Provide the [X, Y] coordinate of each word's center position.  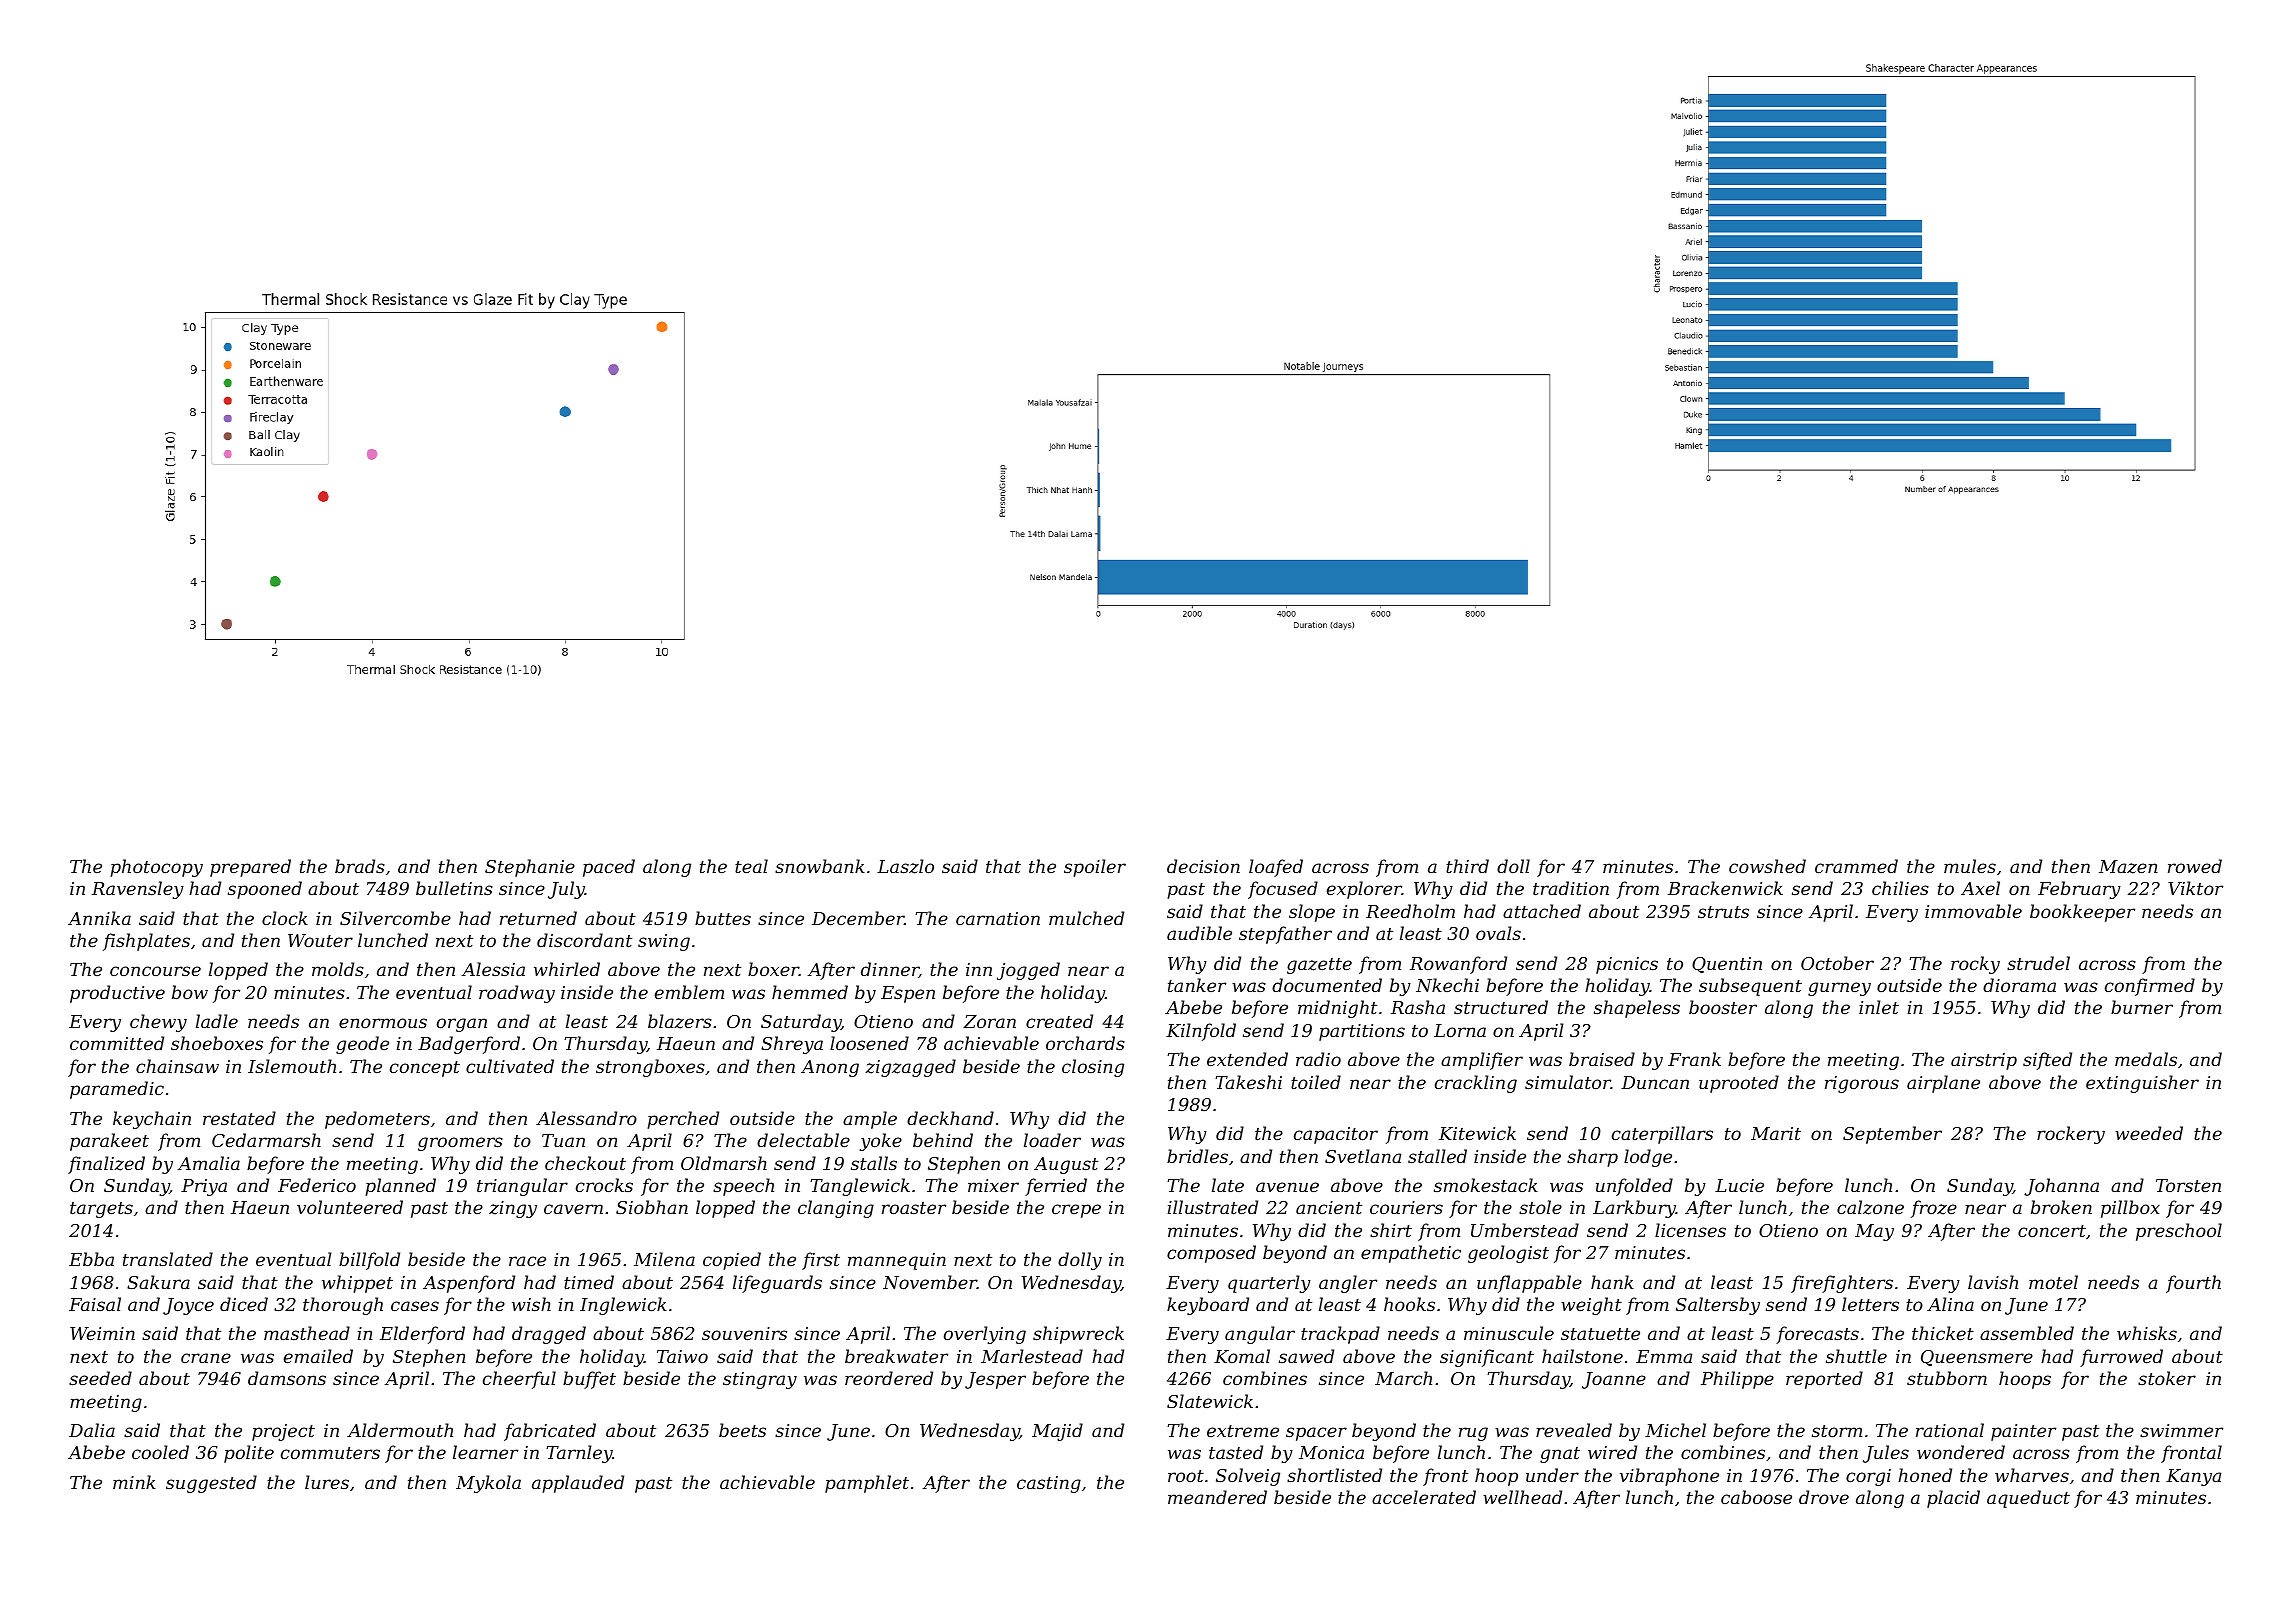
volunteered [350, 1207]
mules [1970, 866]
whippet [357, 1284]
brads [360, 866]
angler [1348, 1284]
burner [2142, 1007]
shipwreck [1078, 1335]
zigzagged [910, 1068]
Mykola [488, 1484]
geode [362, 1045]
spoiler [1095, 868]
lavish [1993, 1282]
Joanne [1614, 1380]
